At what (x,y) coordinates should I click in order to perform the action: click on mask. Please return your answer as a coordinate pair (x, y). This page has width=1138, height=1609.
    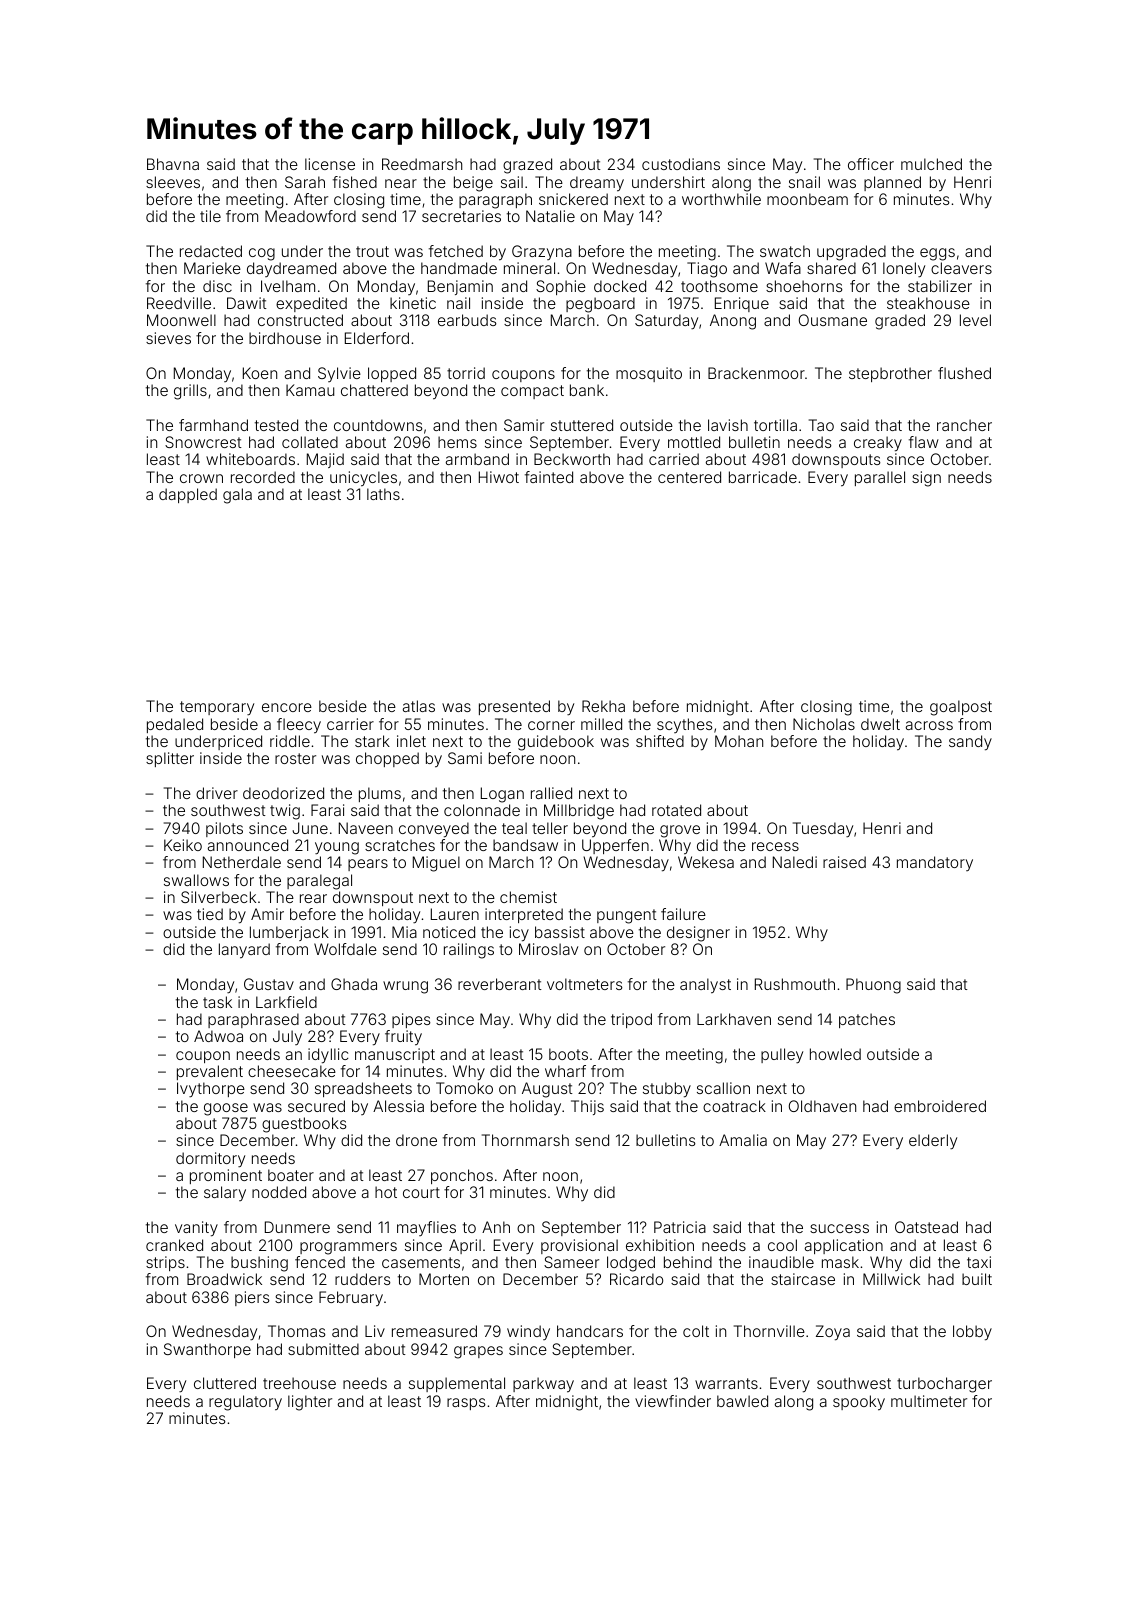
    Looking at the image, I should click on (840, 1262).
